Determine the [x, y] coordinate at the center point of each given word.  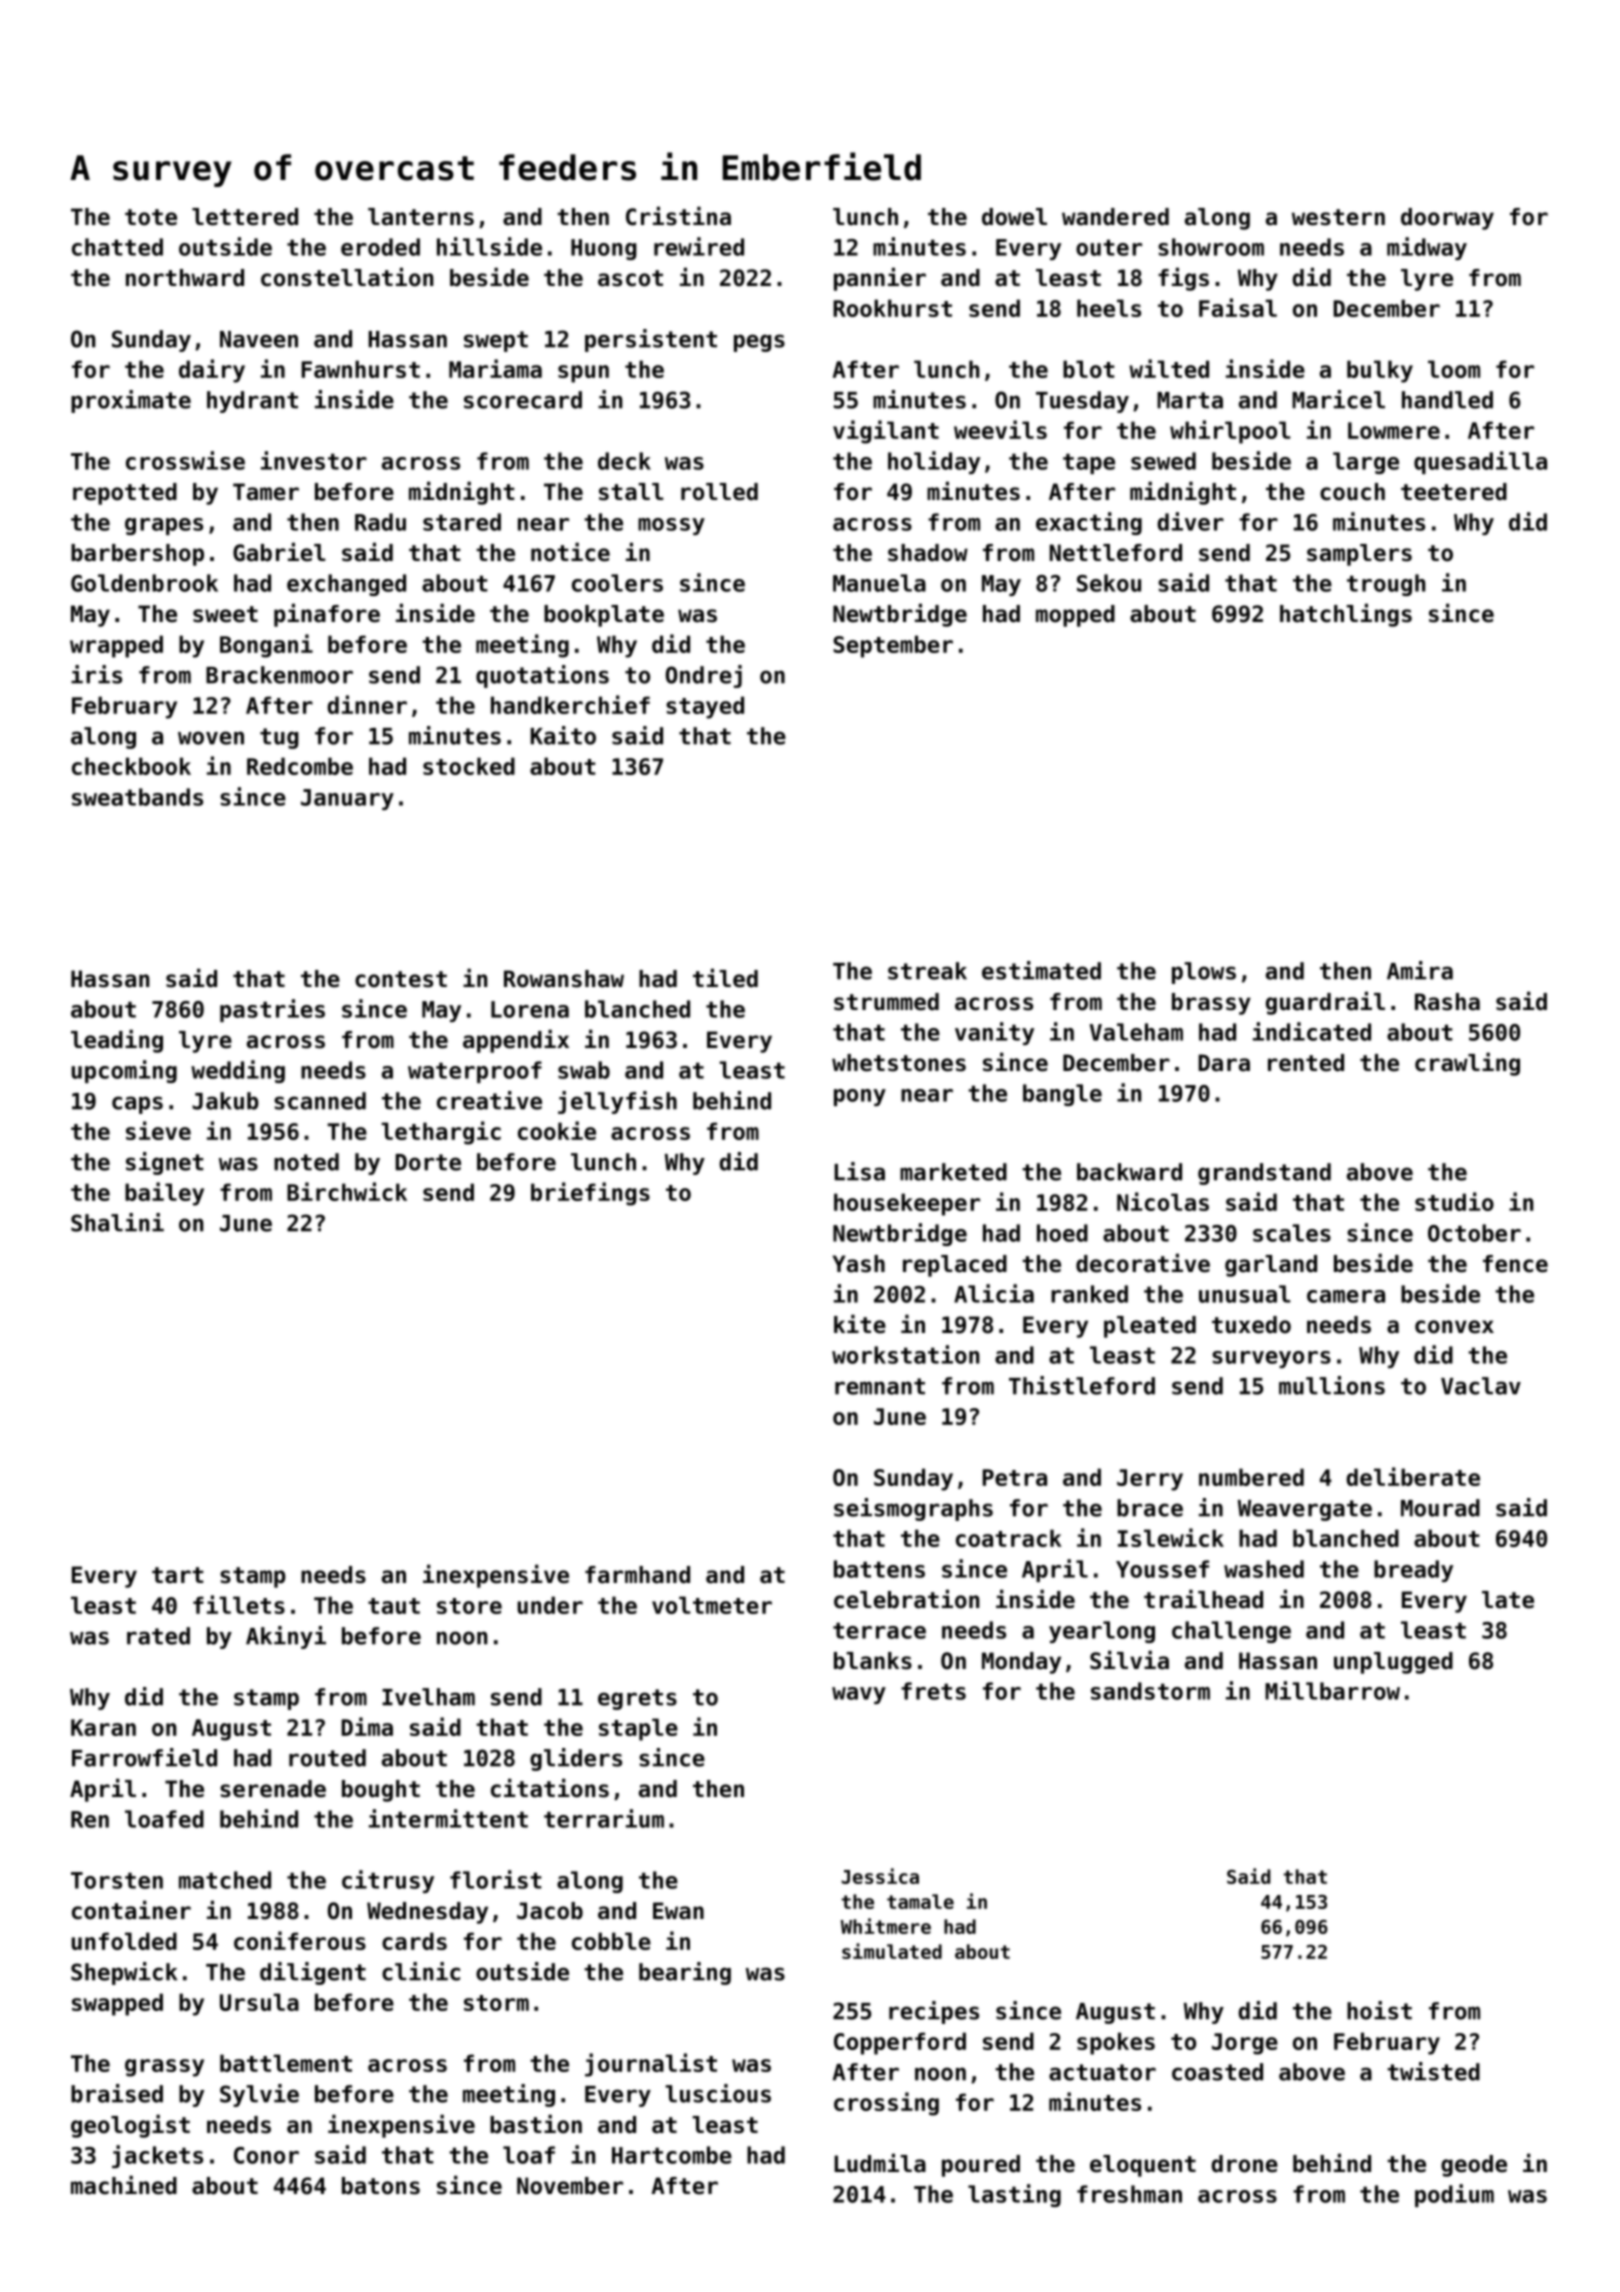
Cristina [678, 216]
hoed [1062, 1233]
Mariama [495, 368]
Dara [1224, 1063]
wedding [238, 1071]
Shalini [117, 1222]
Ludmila [880, 2163]
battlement [286, 2063]
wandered [1115, 217]
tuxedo [1251, 1325]
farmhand [637, 1575]
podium [1454, 2195]
